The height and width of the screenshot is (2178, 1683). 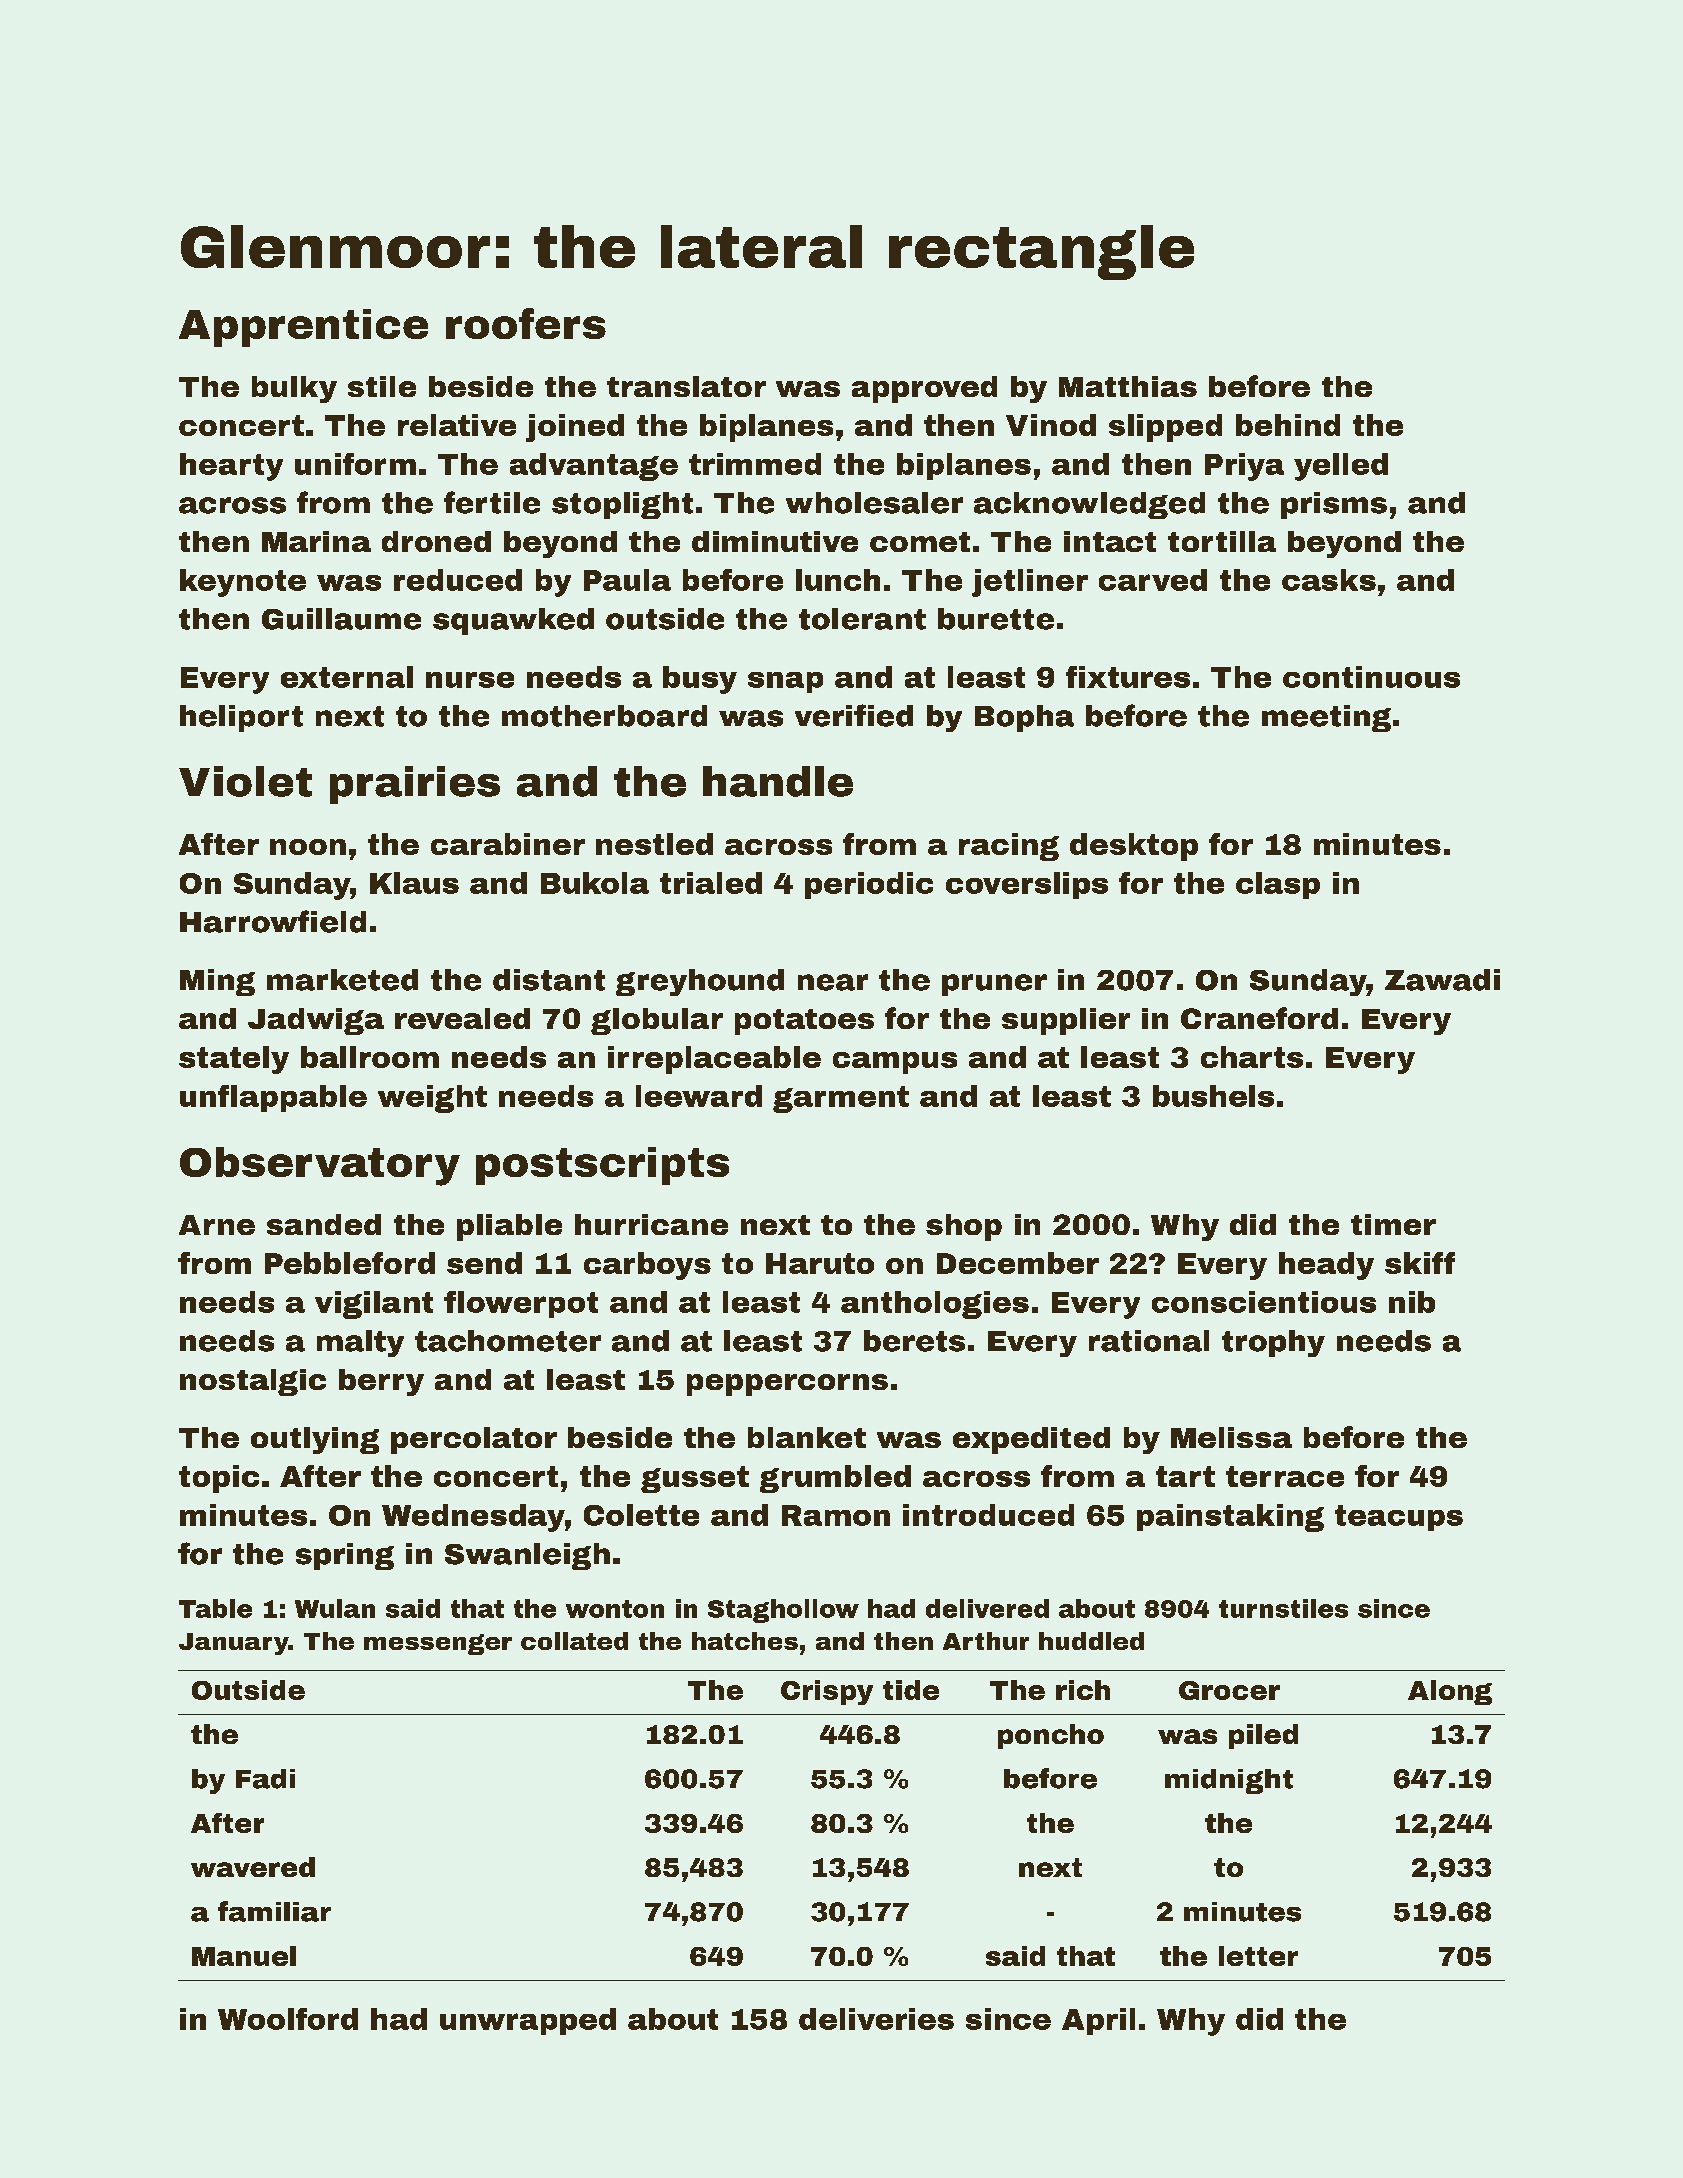 What do you see at coordinates (1098, 2021) in the screenshot?
I see `April` at bounding box center [1098, 2021].
